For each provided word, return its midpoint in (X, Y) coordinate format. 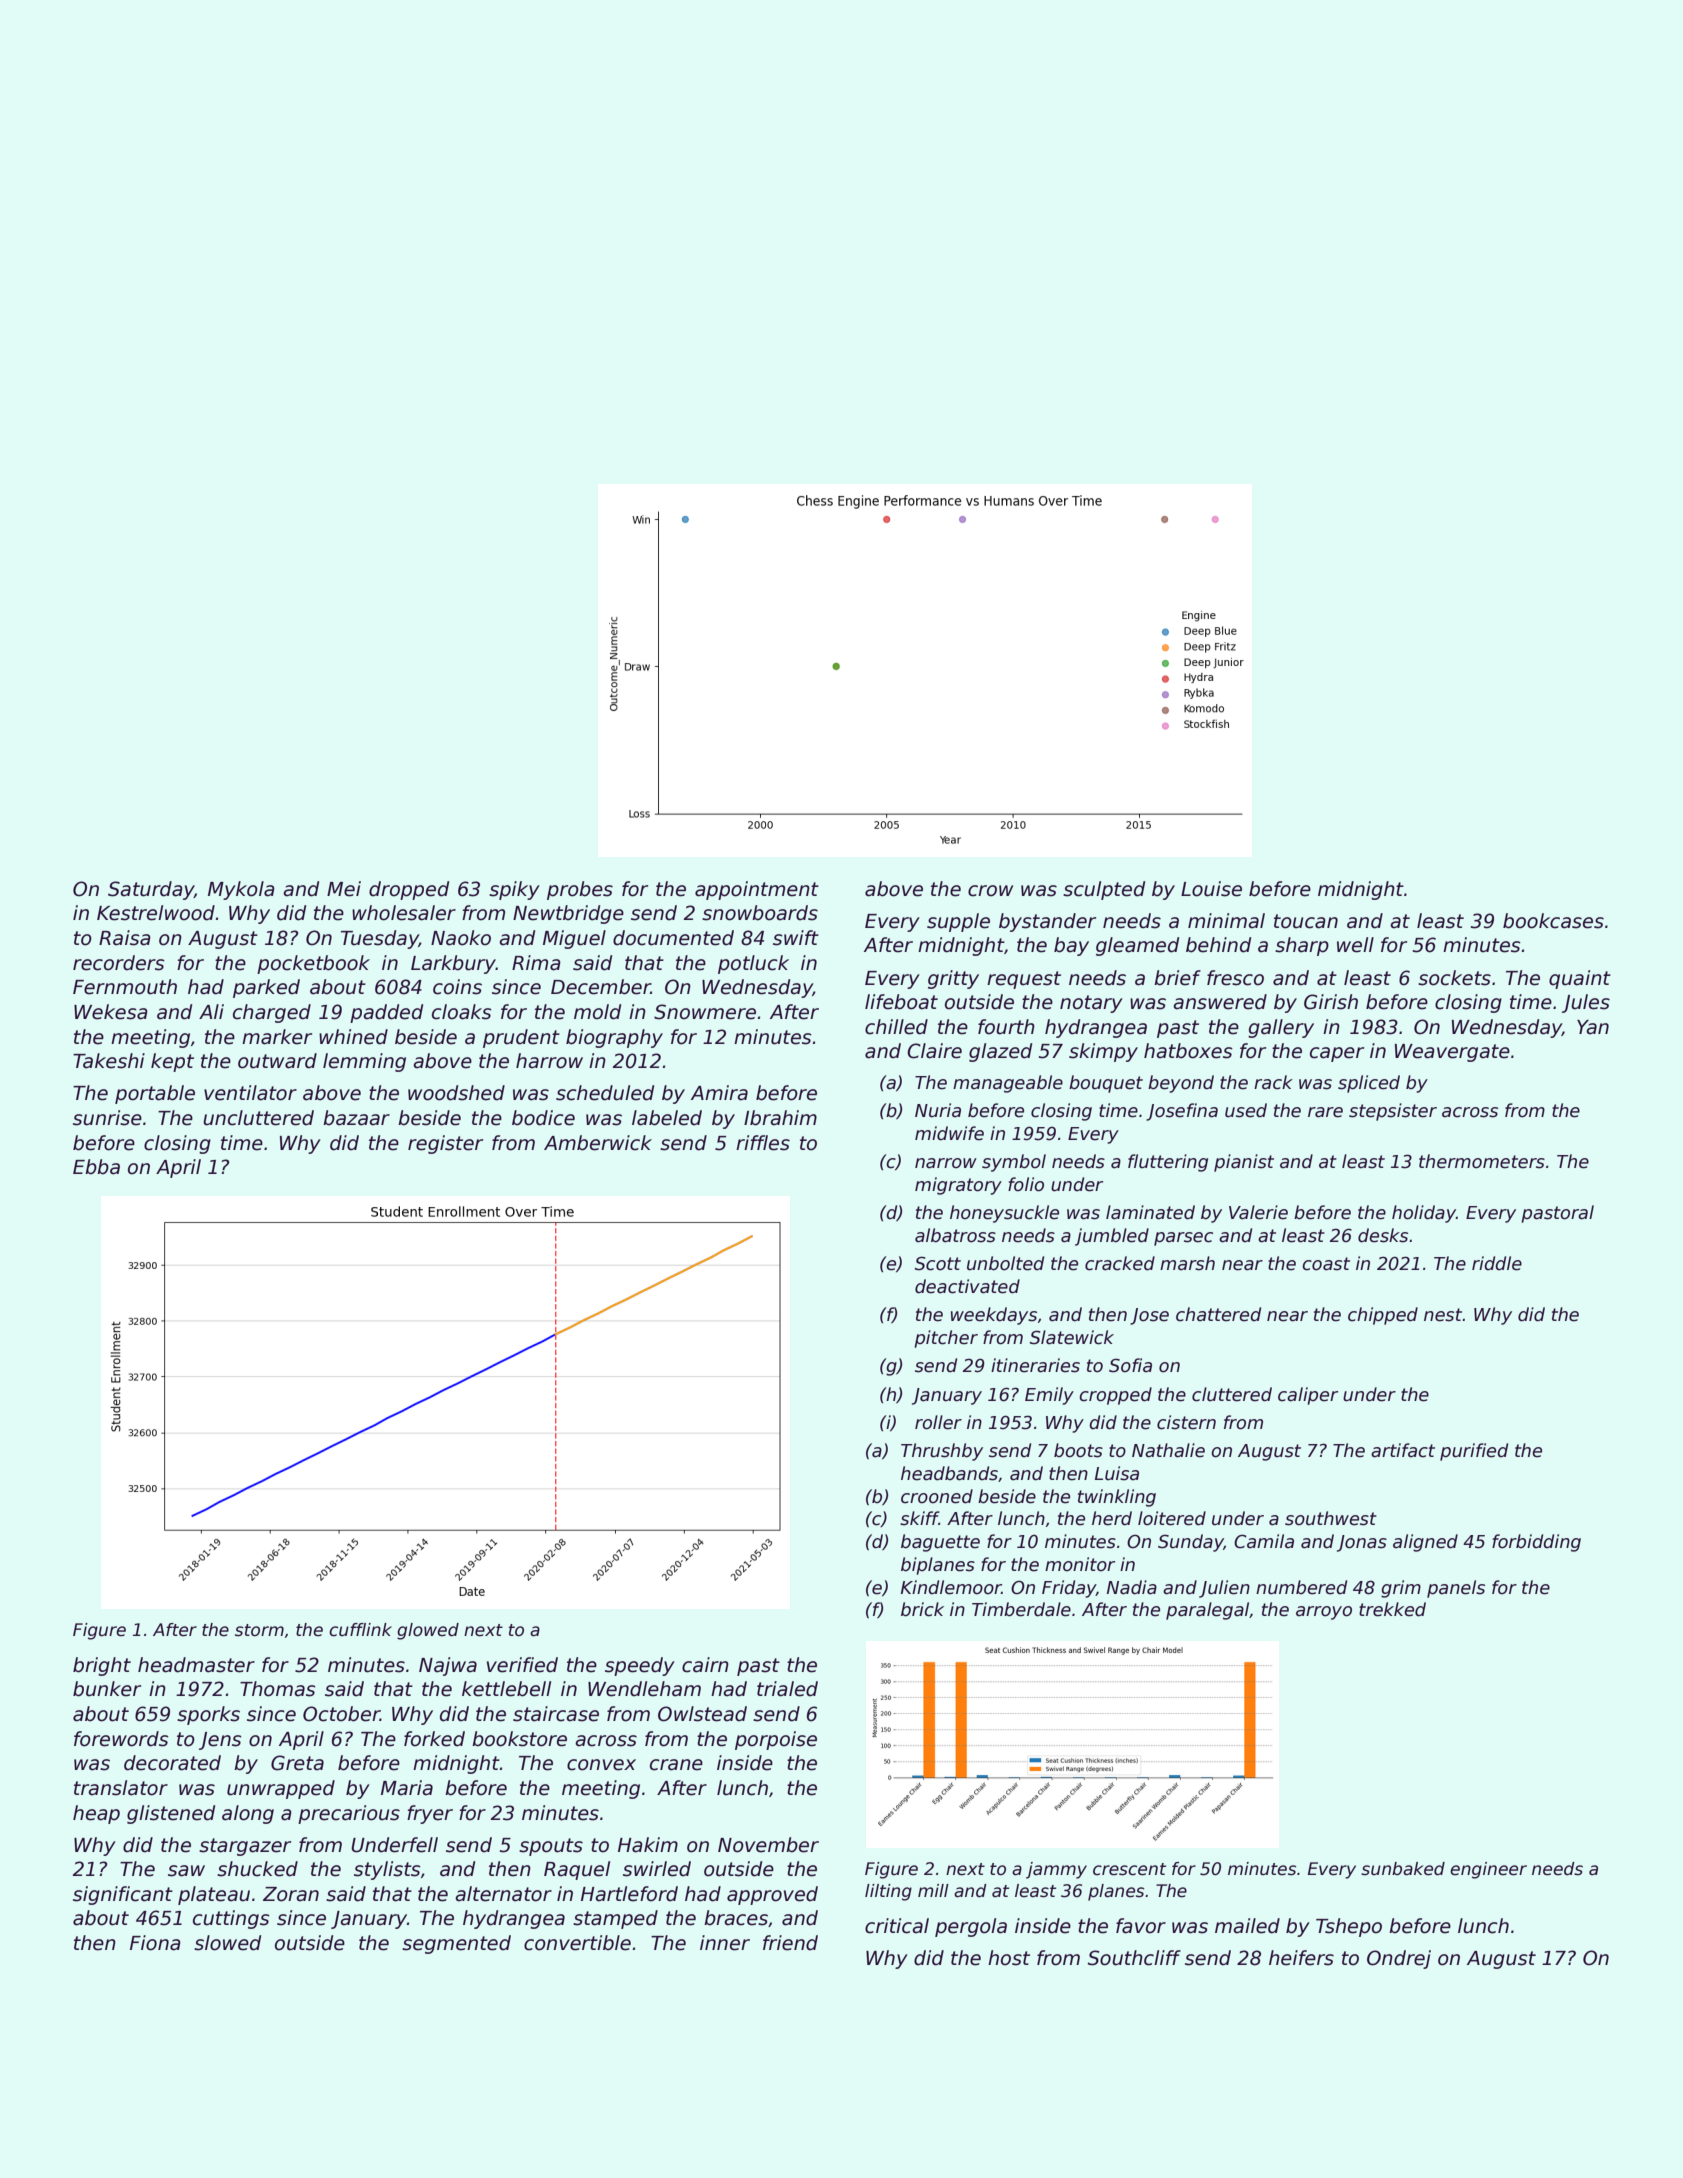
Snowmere (705, 1012)
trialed (787, 1689)
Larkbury (453, 964)
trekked (1392, 1609)
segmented (456, 1944)
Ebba (96, 1167)
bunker (107, 1689)
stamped (615, 1919)
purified (1474, 1452)
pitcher (946, 1339)
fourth (1006, 1027)
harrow (549, 1061)
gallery (1281, 1028)
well (1355, 945)
